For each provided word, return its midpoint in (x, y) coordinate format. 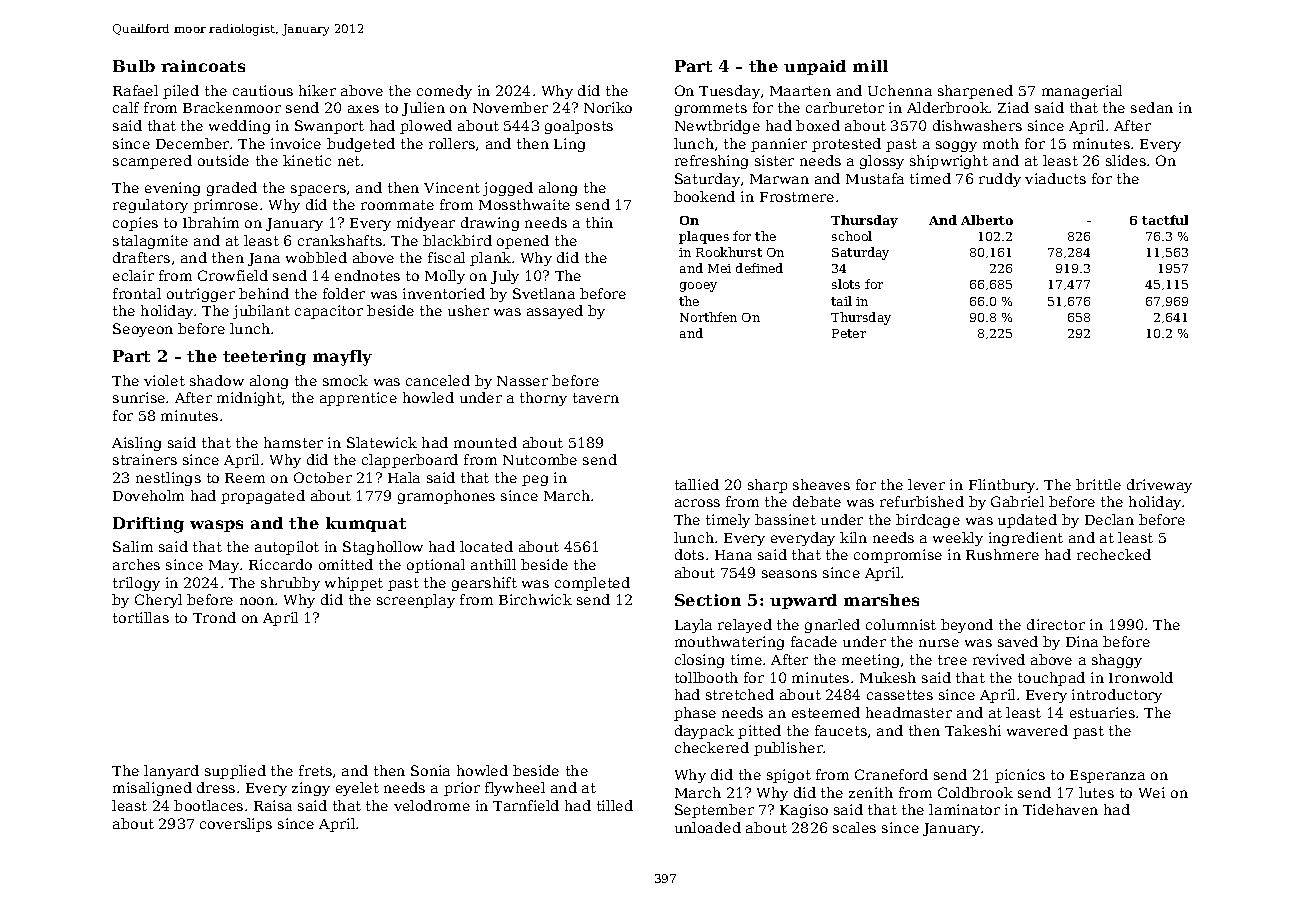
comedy (444, 92)
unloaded (708, 827)
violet (164, 380)
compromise (898, 556)
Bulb (134, 66)
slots (846, 284)
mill (870, 66)
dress (216, 787)
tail (841, 301)
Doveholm (148, 495)
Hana (733, 555)
